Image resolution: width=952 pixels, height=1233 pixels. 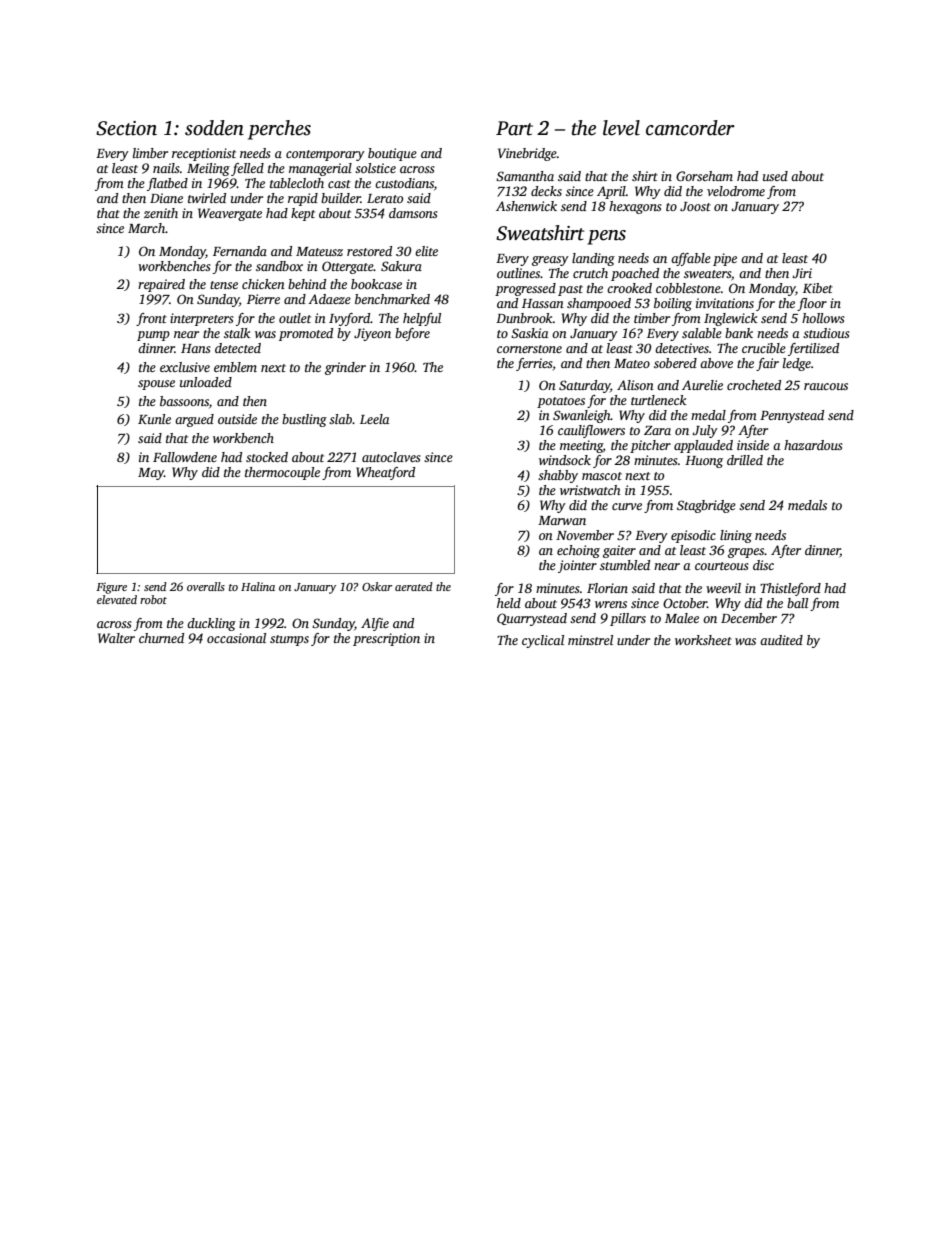 I want to click on Part, so click(x=514, y=128).
